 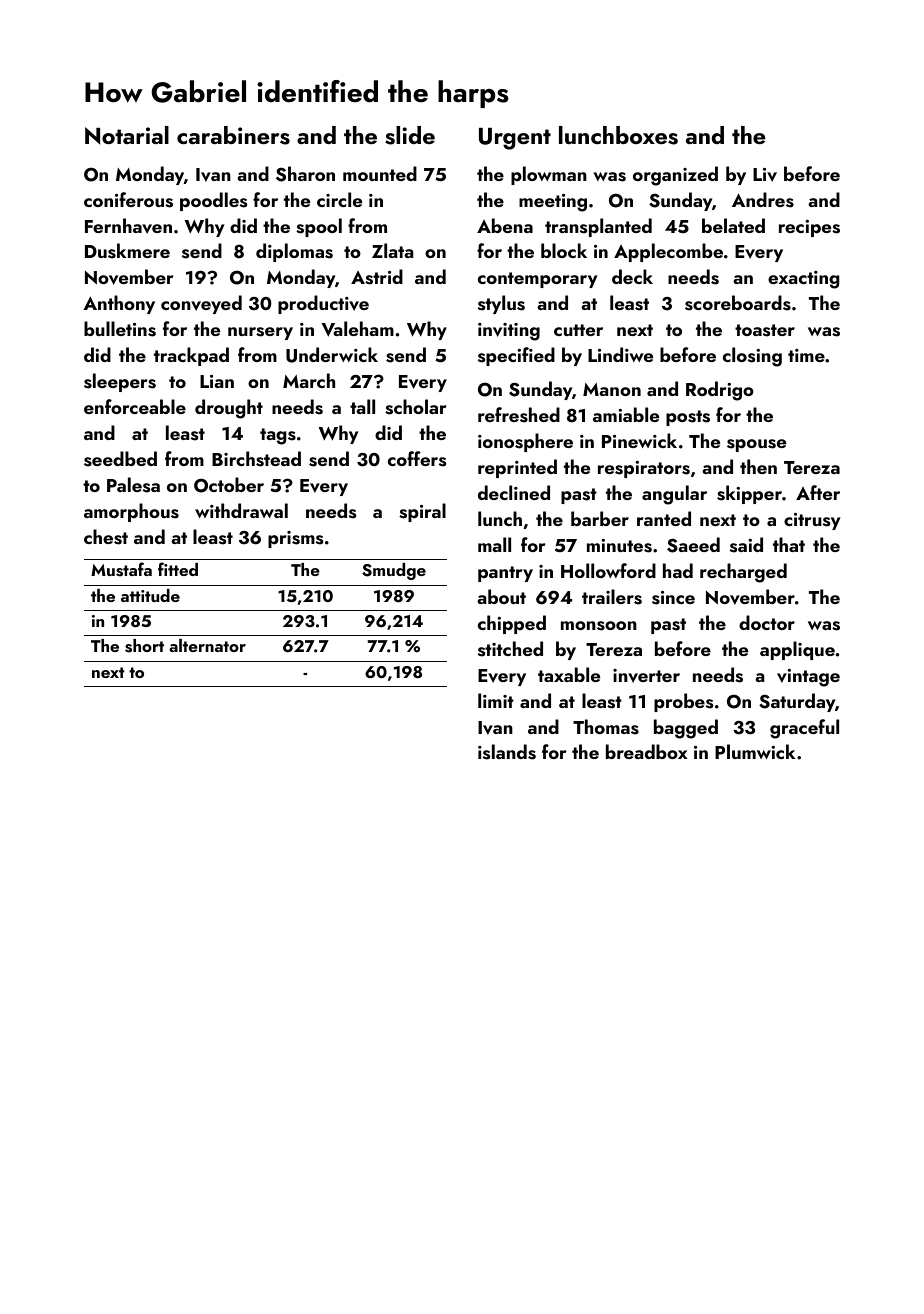 I want to click on contemporary, so click(x=537, y=280).
